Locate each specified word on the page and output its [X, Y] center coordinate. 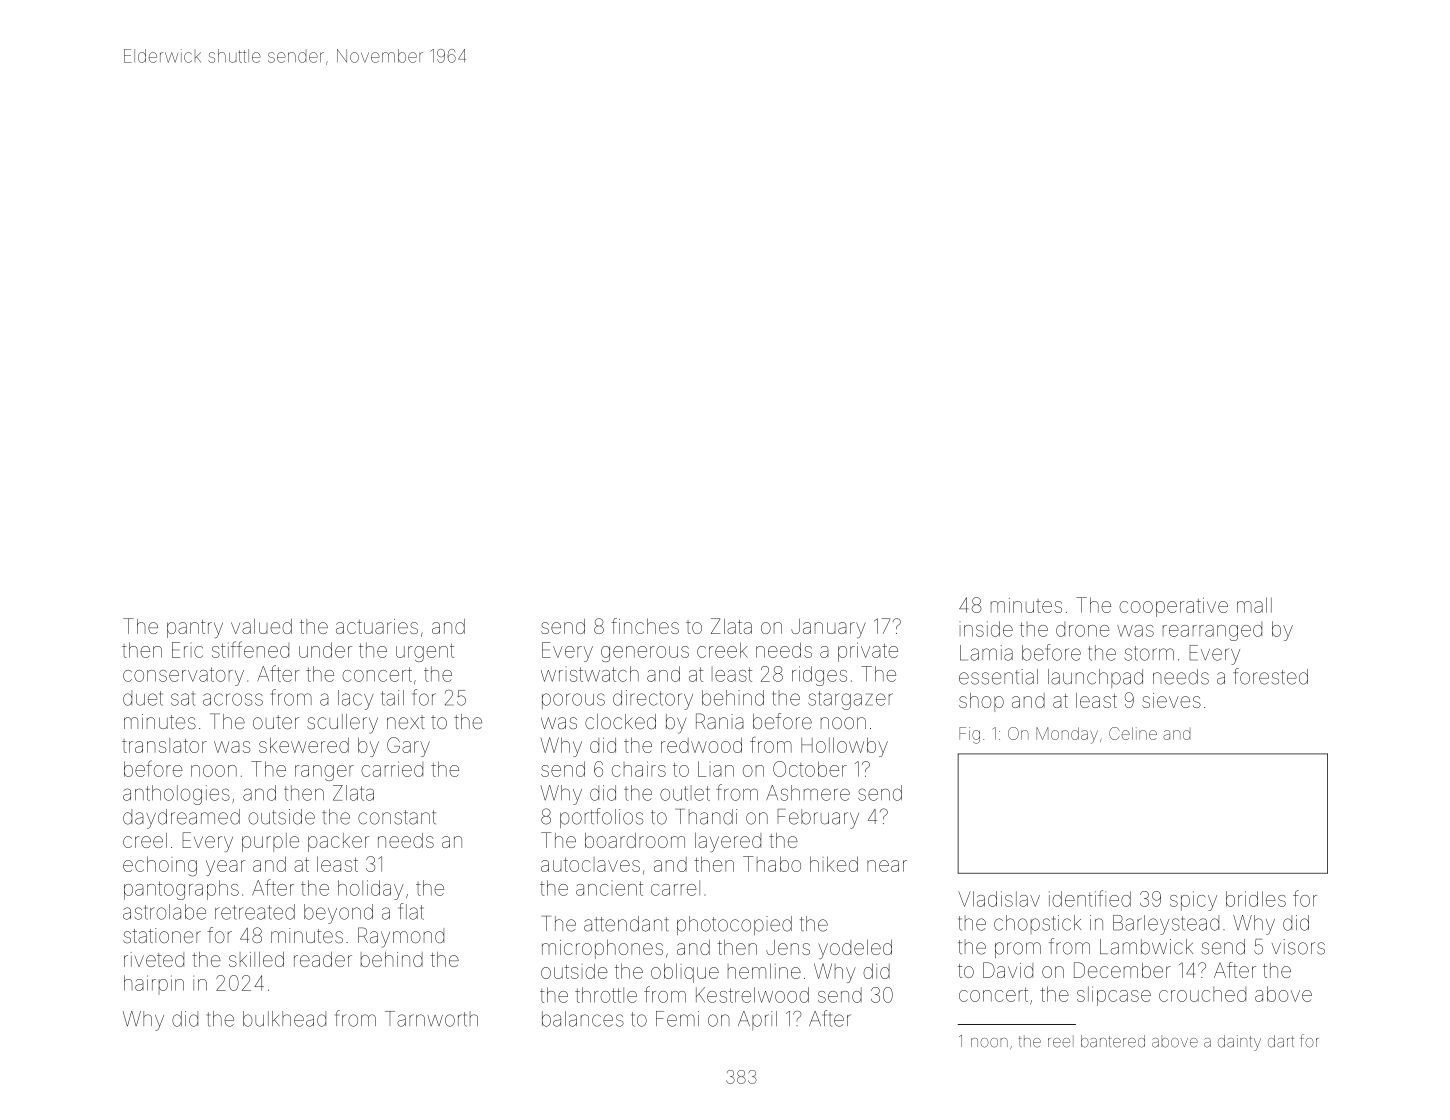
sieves [1171, 700]
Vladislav [999, 899]
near [887, 866]
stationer [162, 935]
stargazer [850, 700]
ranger [324, 773]
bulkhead [284, 1019]
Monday [1067, 735]
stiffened [250, 649]
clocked [620, 721]
